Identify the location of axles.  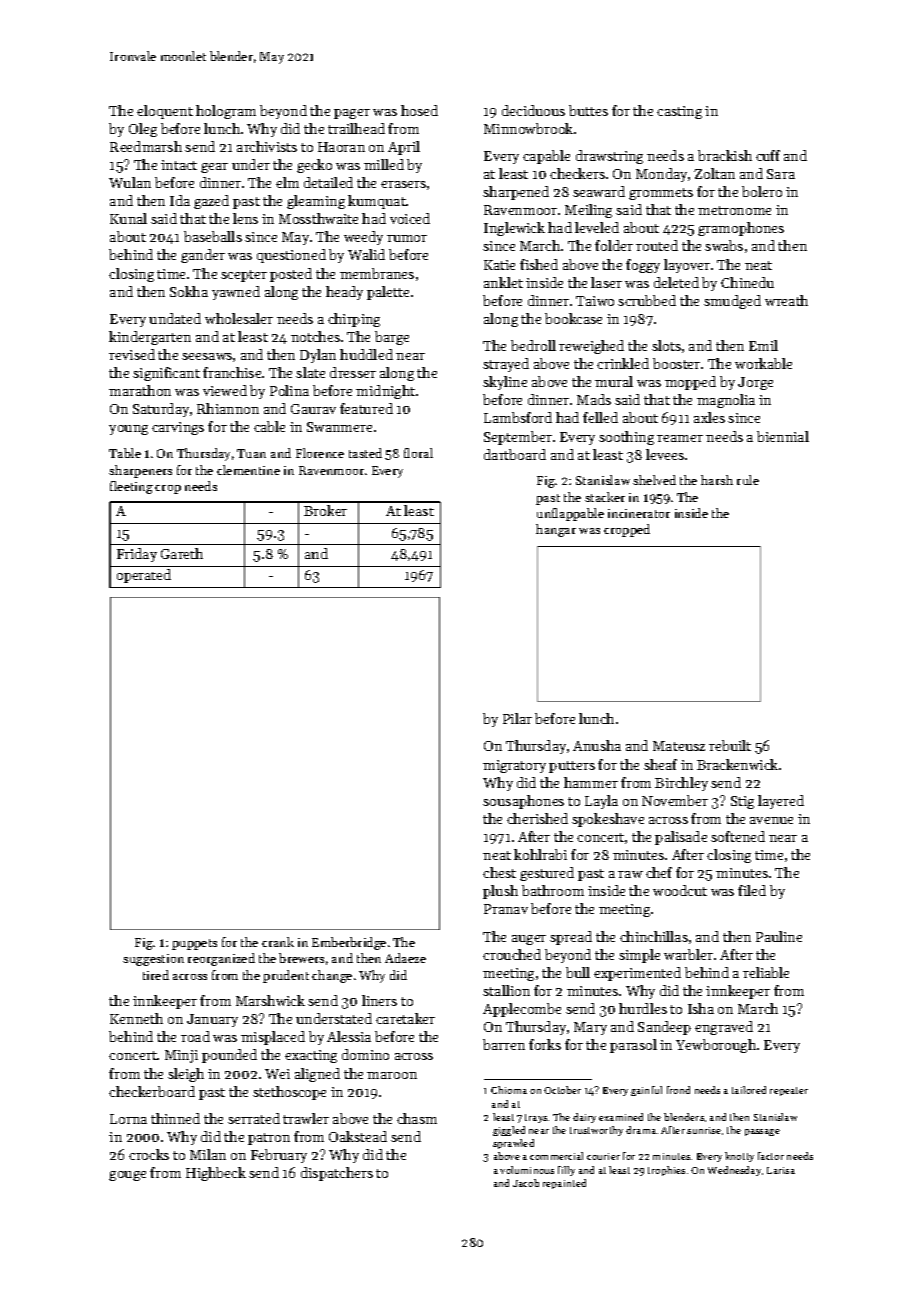
(709, 417).
